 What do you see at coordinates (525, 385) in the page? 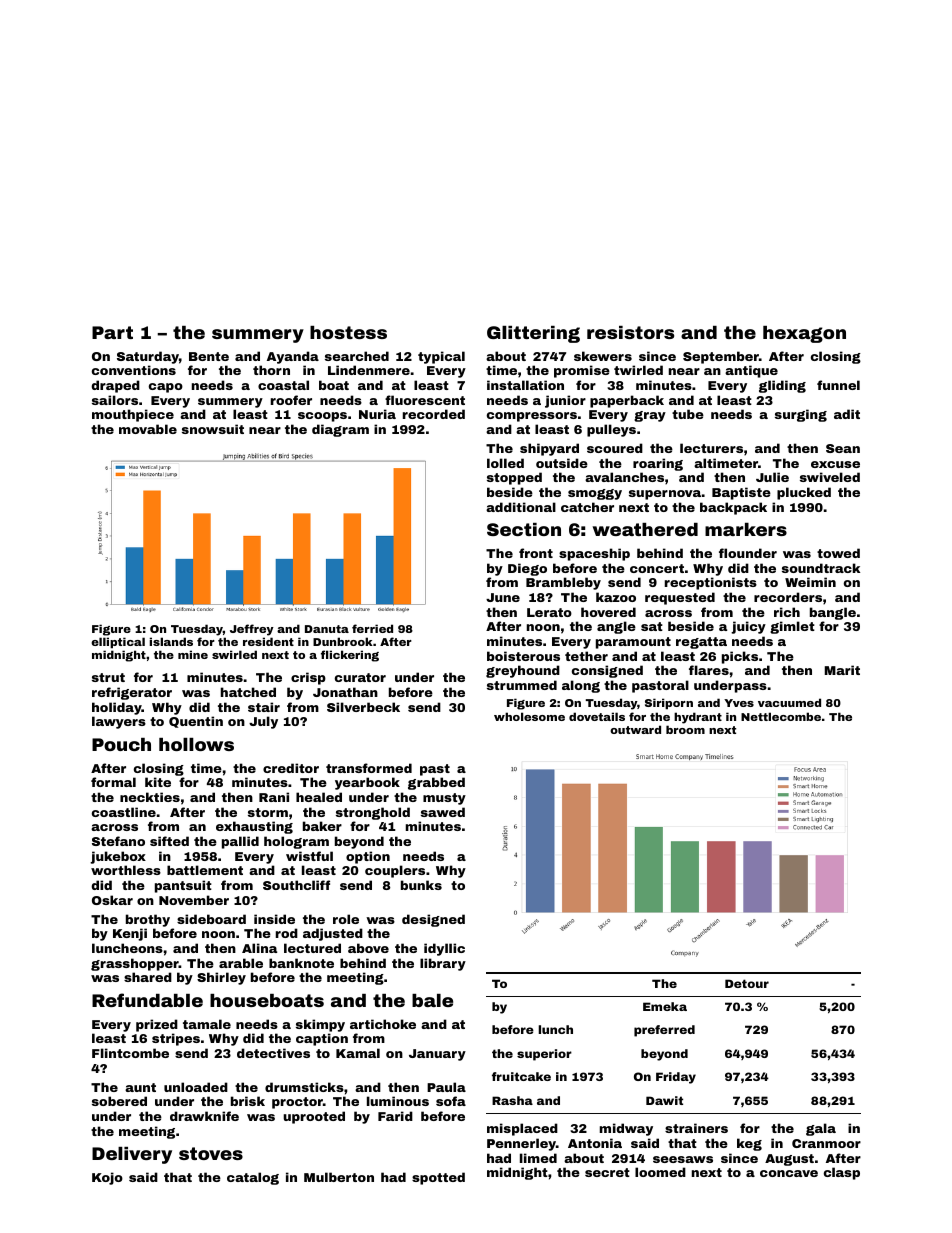
I see `installation` at bounding box center [525, 385].
